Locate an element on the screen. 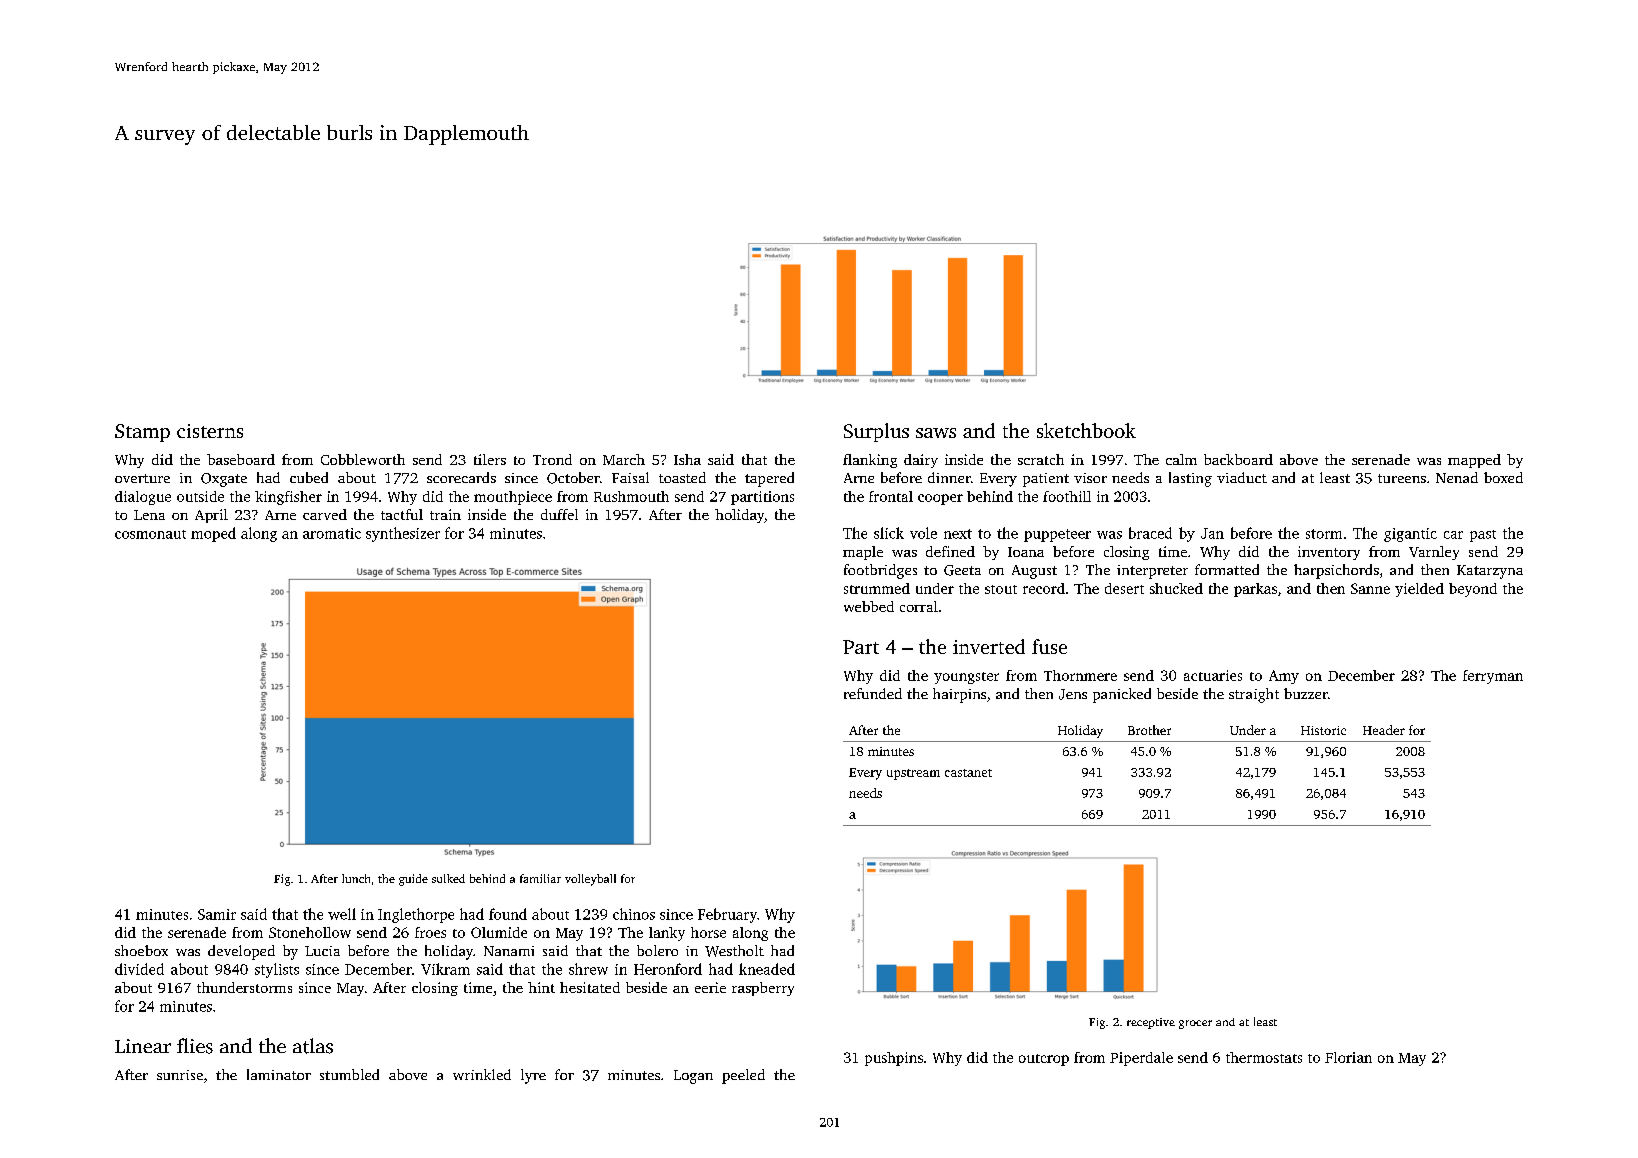 The image size is (1638, 1158). Isha is located at coordinates (687, 459).
